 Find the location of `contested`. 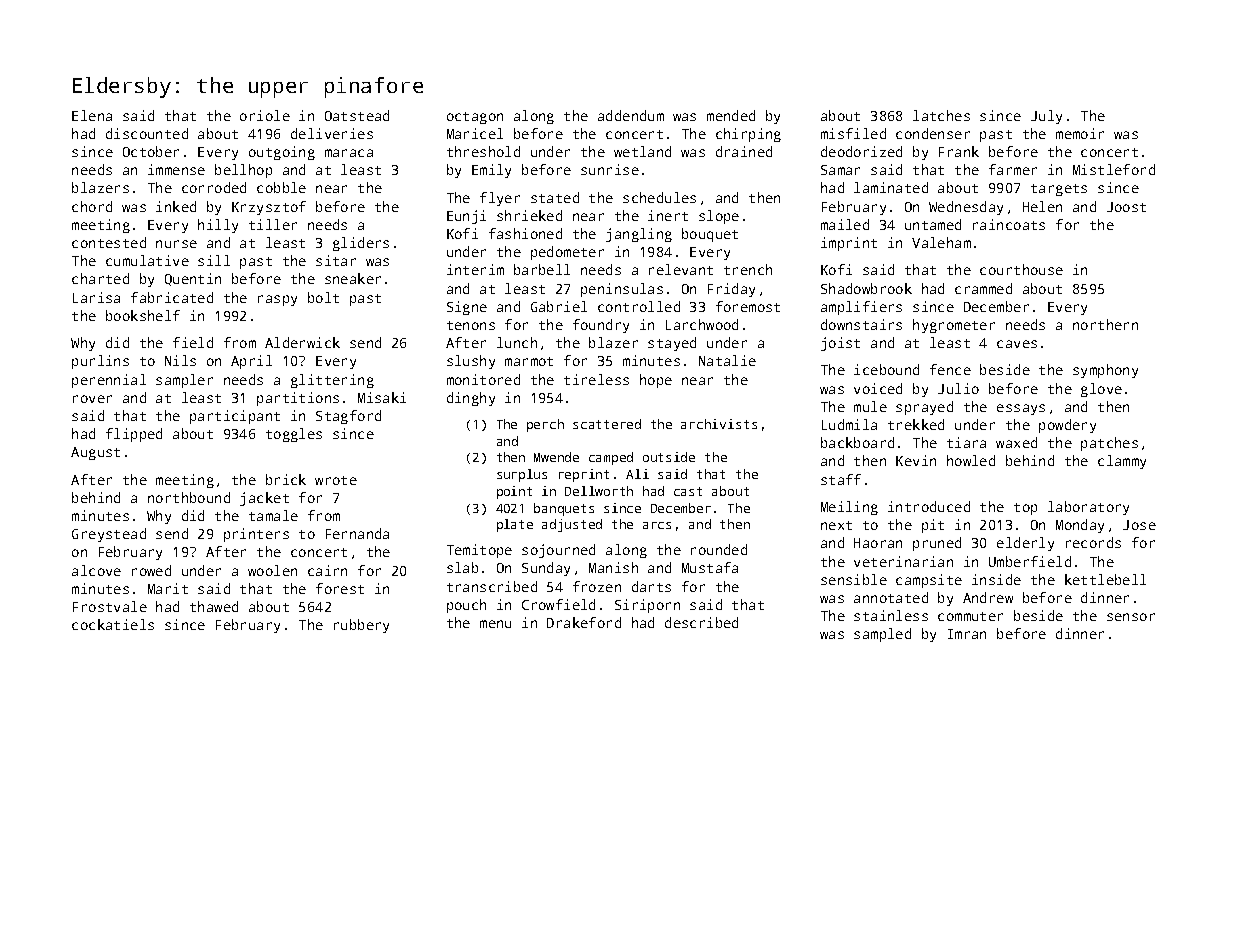

contested is located at coordinates (109, 242).
